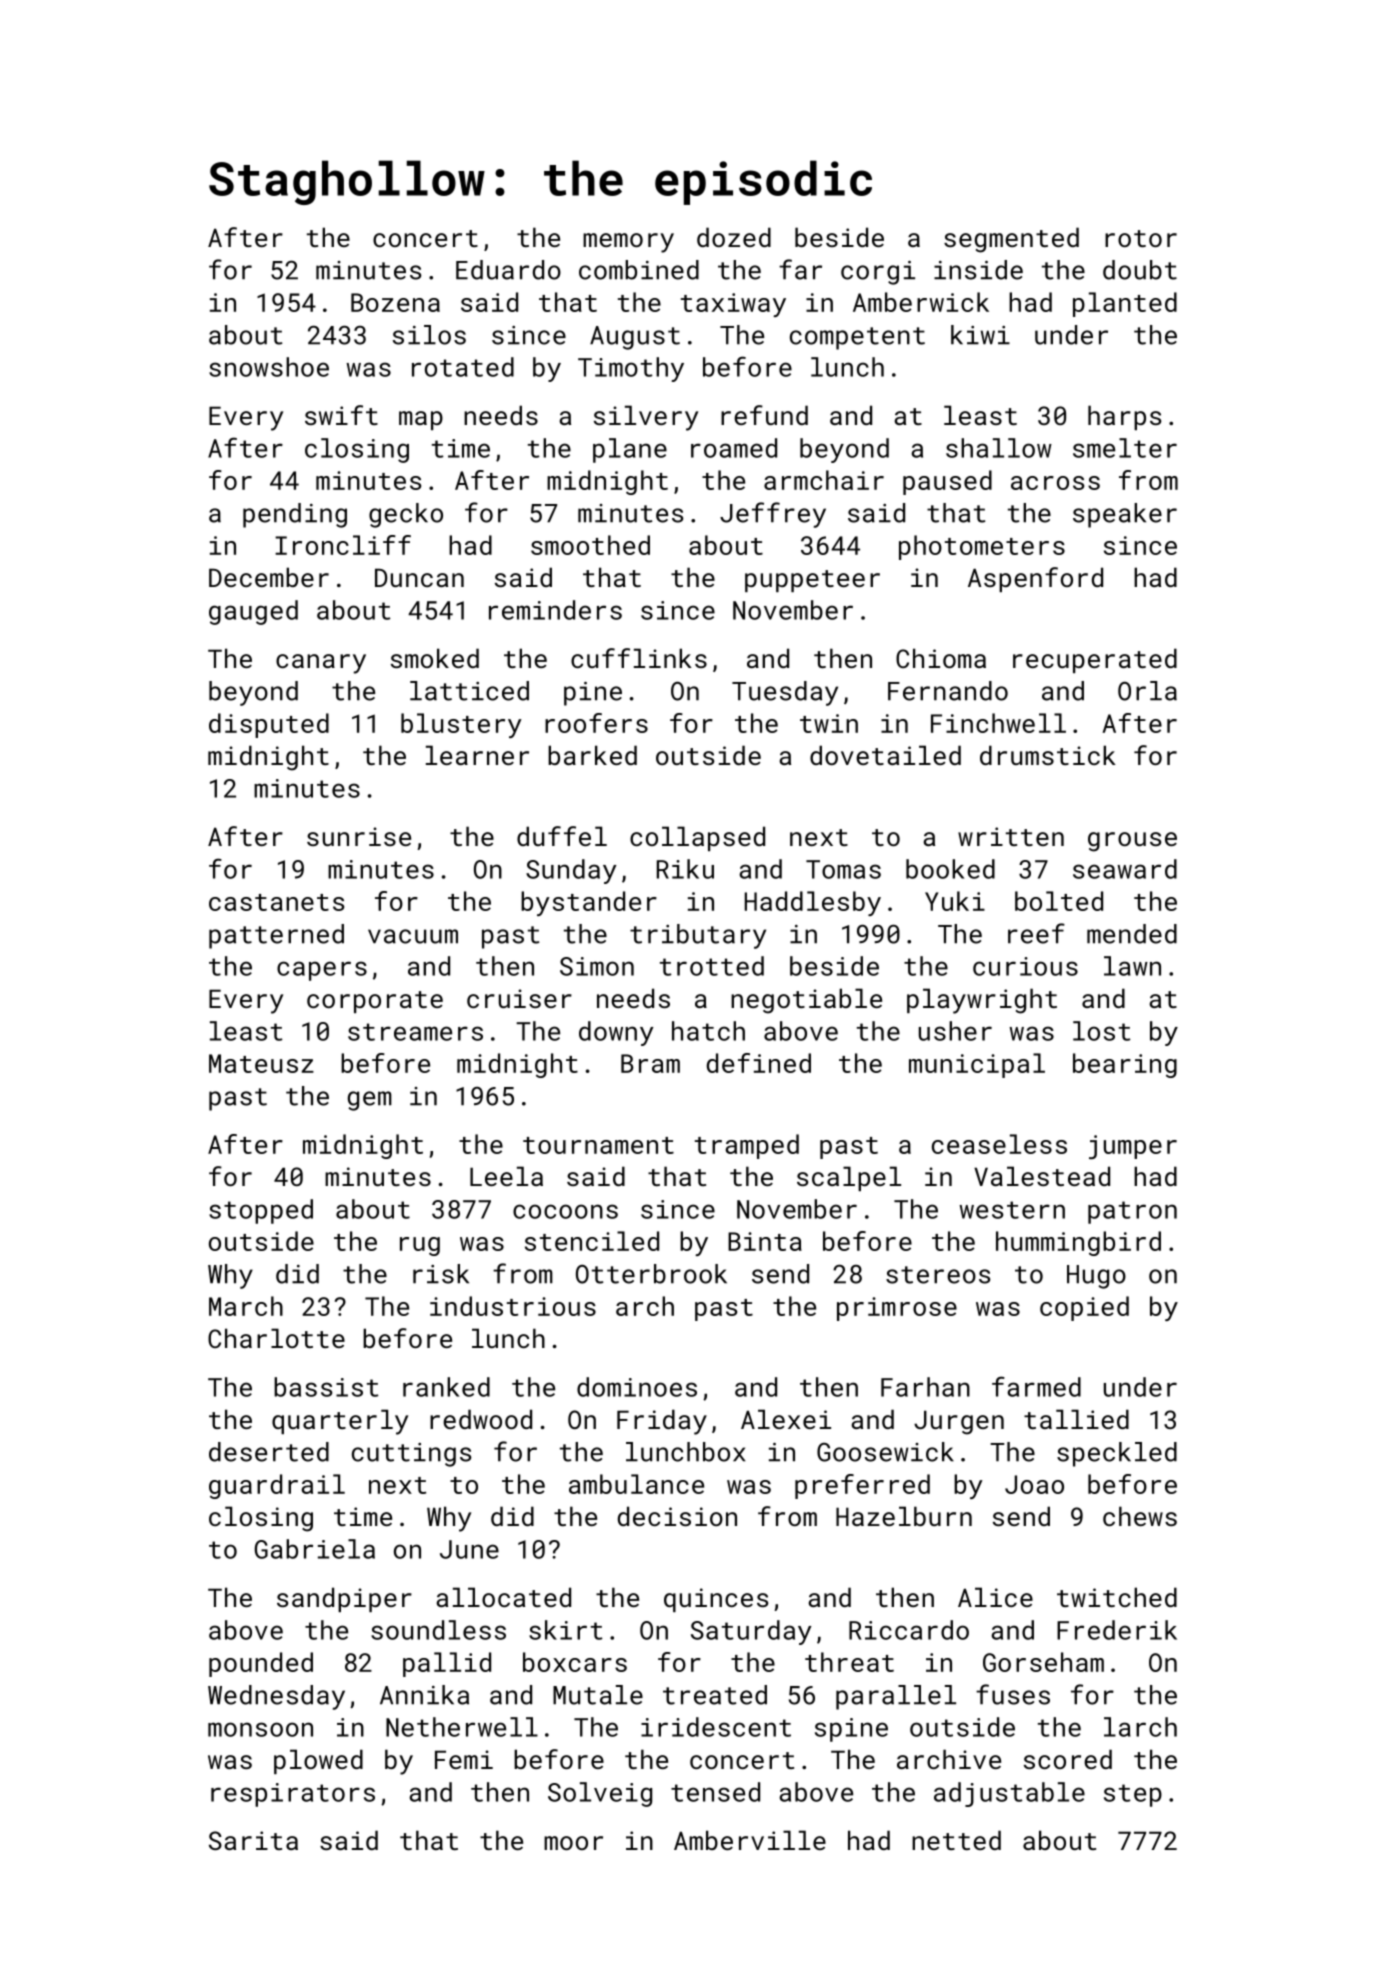 The width and height of the screenshot is (1386, 1969). Describe the element at coordinates (636, 1484) in the screenshot. I see `ambulance` at that location.
